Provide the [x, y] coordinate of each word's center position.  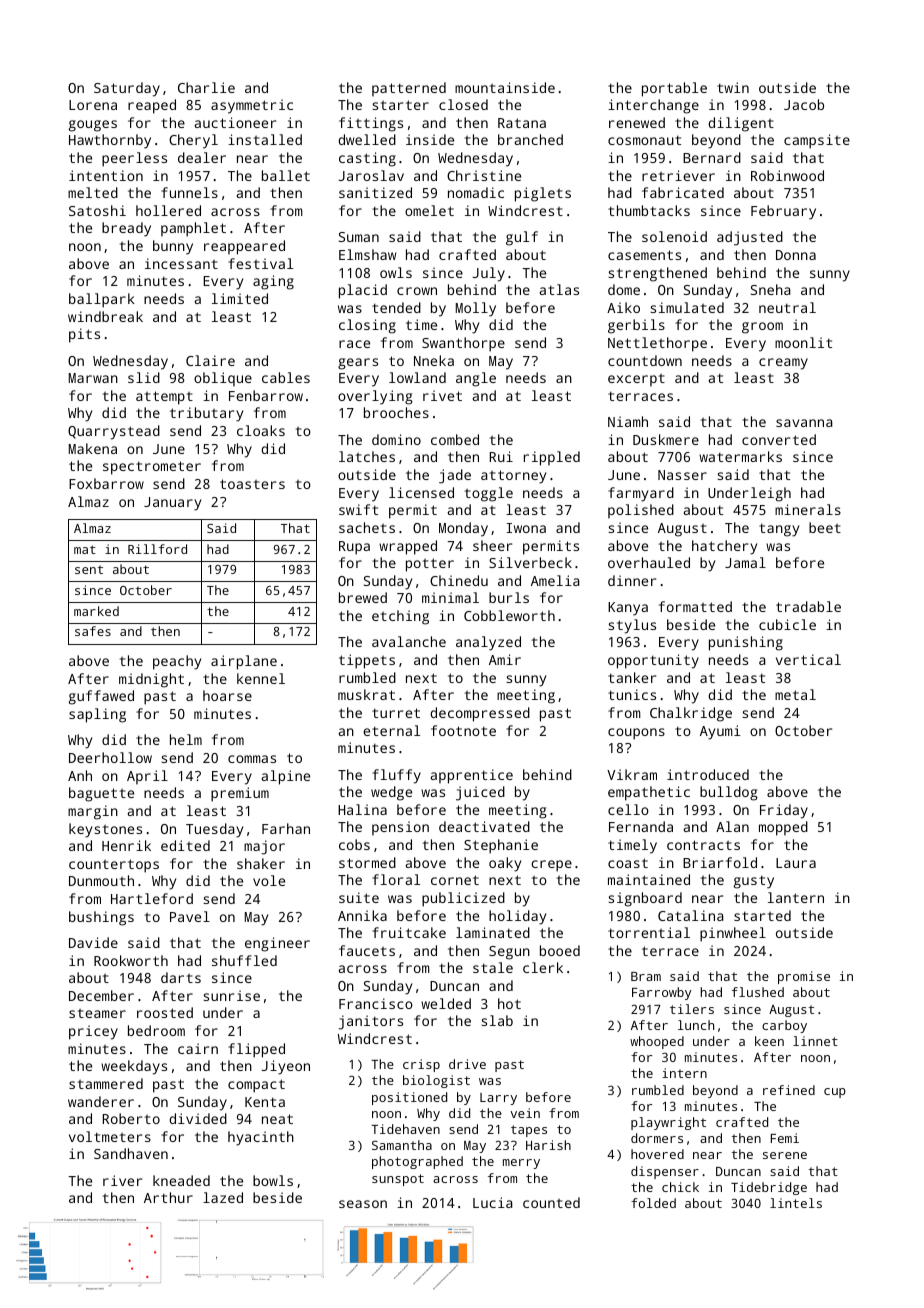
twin [733, 87]
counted [551, 1202]
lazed [223, 1197]
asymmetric [252, 106]
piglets [543, 194]
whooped [657, 1042]
